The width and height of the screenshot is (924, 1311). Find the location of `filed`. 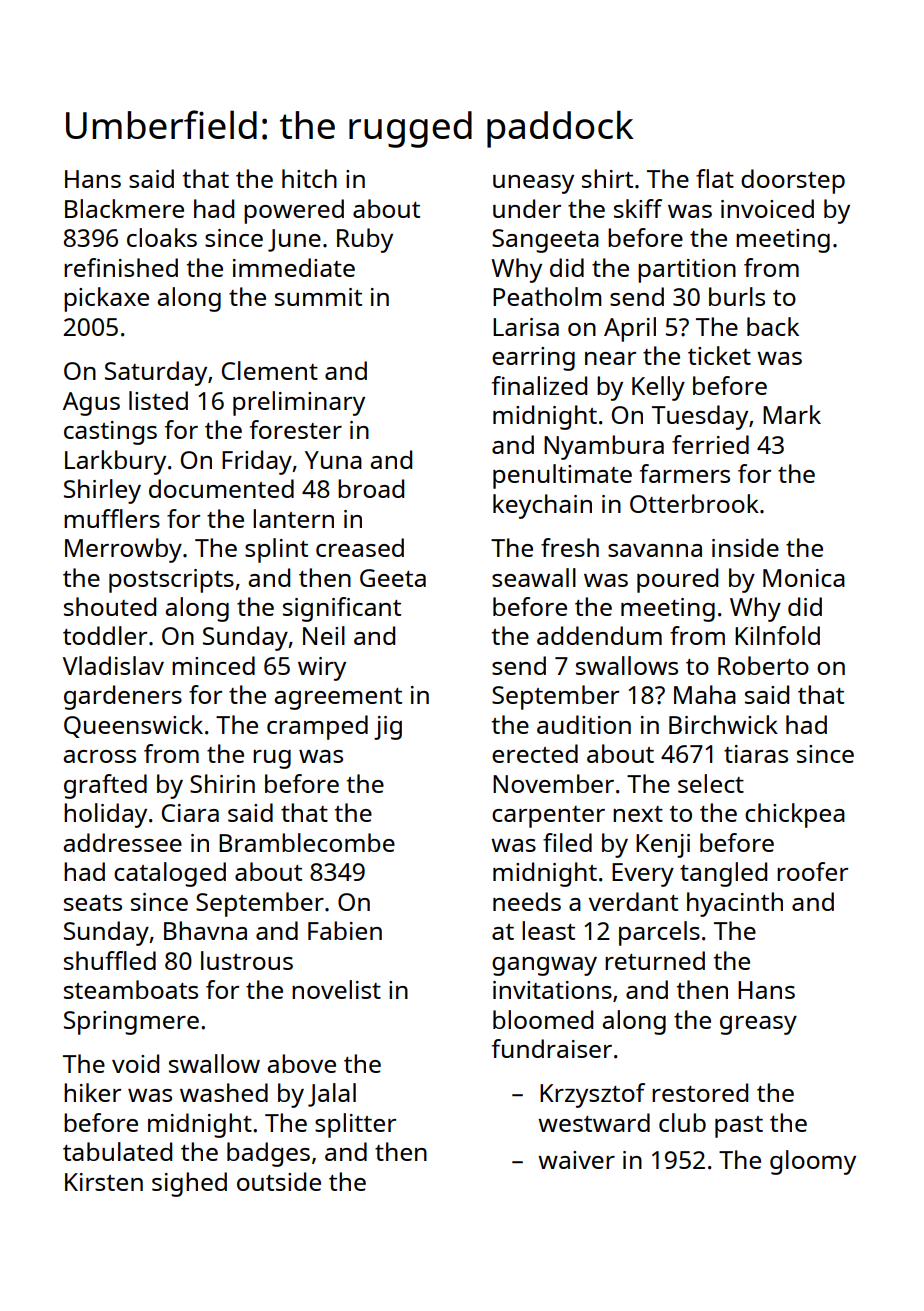

filed is located at coordinates (567, 842).
